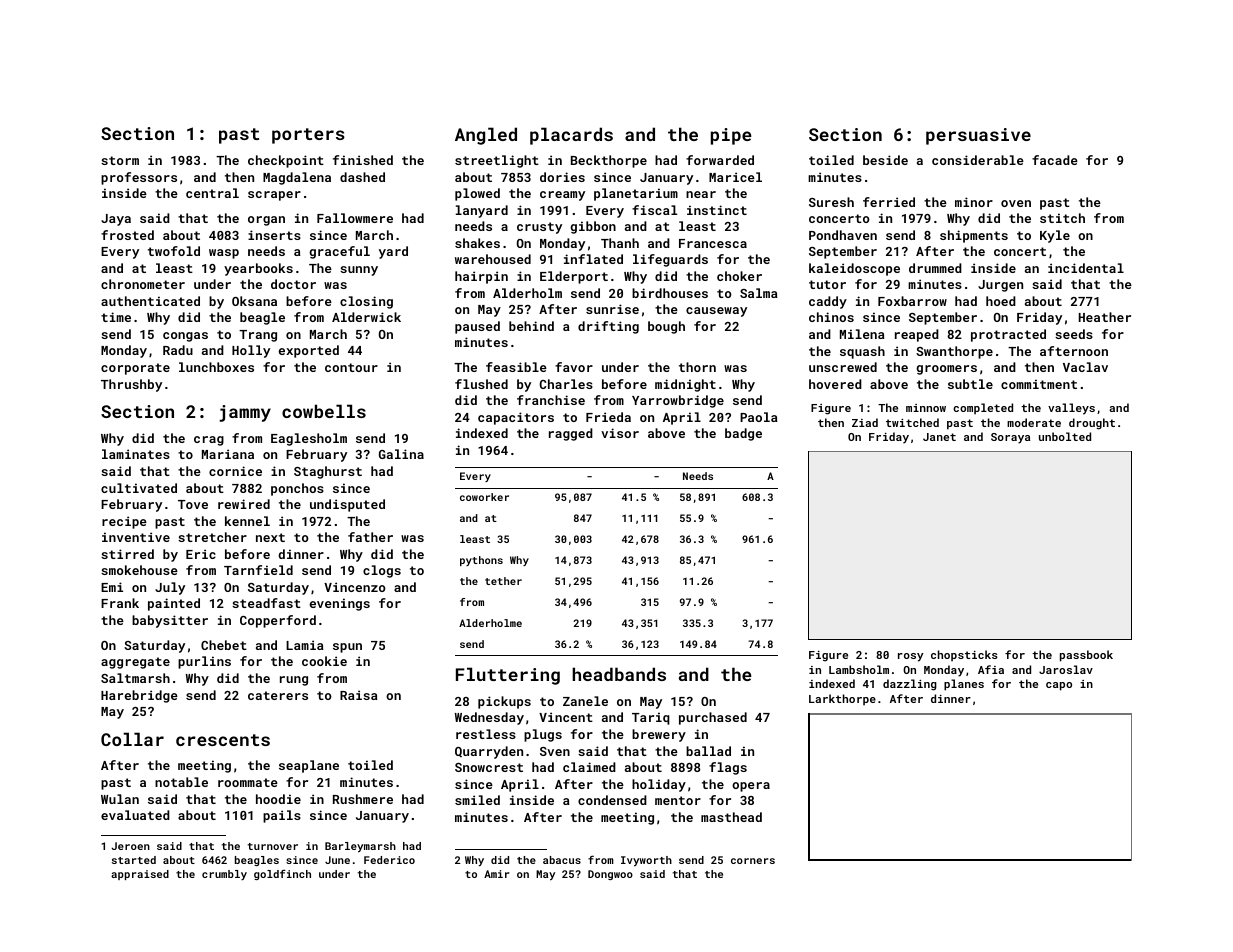  I want to click on tether, so click(503, 581).
